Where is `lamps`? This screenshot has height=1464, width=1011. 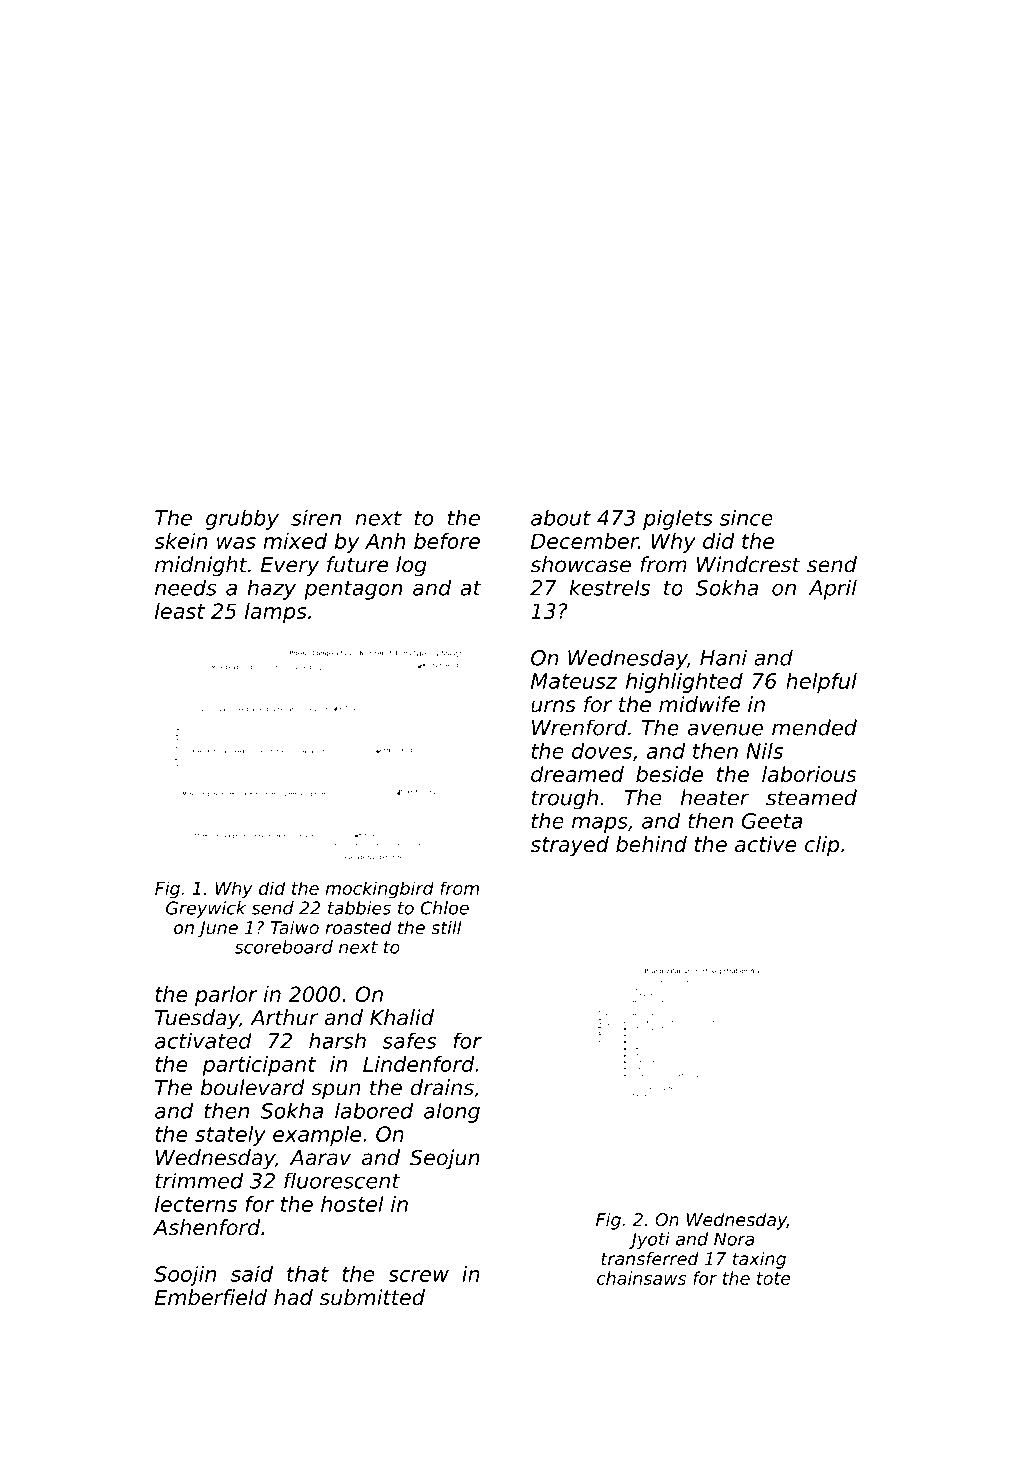 lamps is located at coordinates (276, 613).
